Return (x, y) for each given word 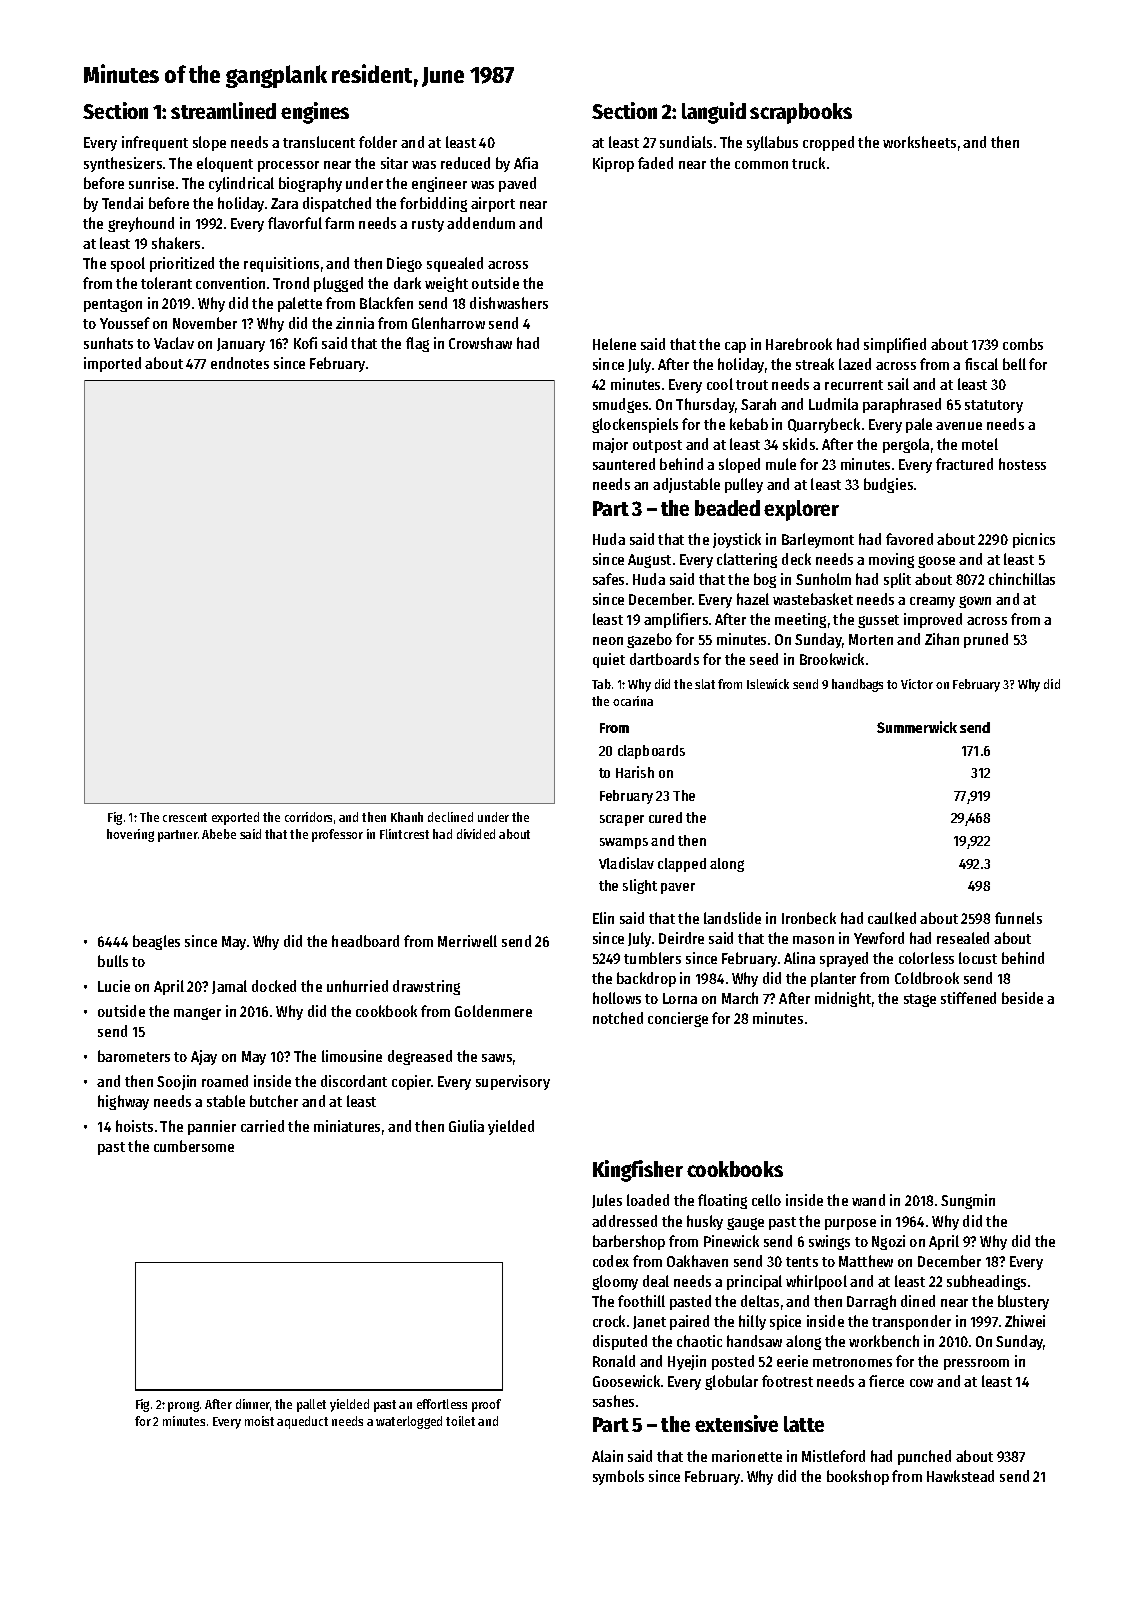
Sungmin (968, 1201)
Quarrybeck (824, 425)
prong (183, 1406)
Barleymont (818, 540)
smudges (620, 405)
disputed (620, 1342)
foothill (641, 1301)
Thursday (705, 405)
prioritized (182, 264)
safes (608, 579)
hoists (134, 1126)
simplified (895, 345)
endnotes (240, 363)
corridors (308, 817)
